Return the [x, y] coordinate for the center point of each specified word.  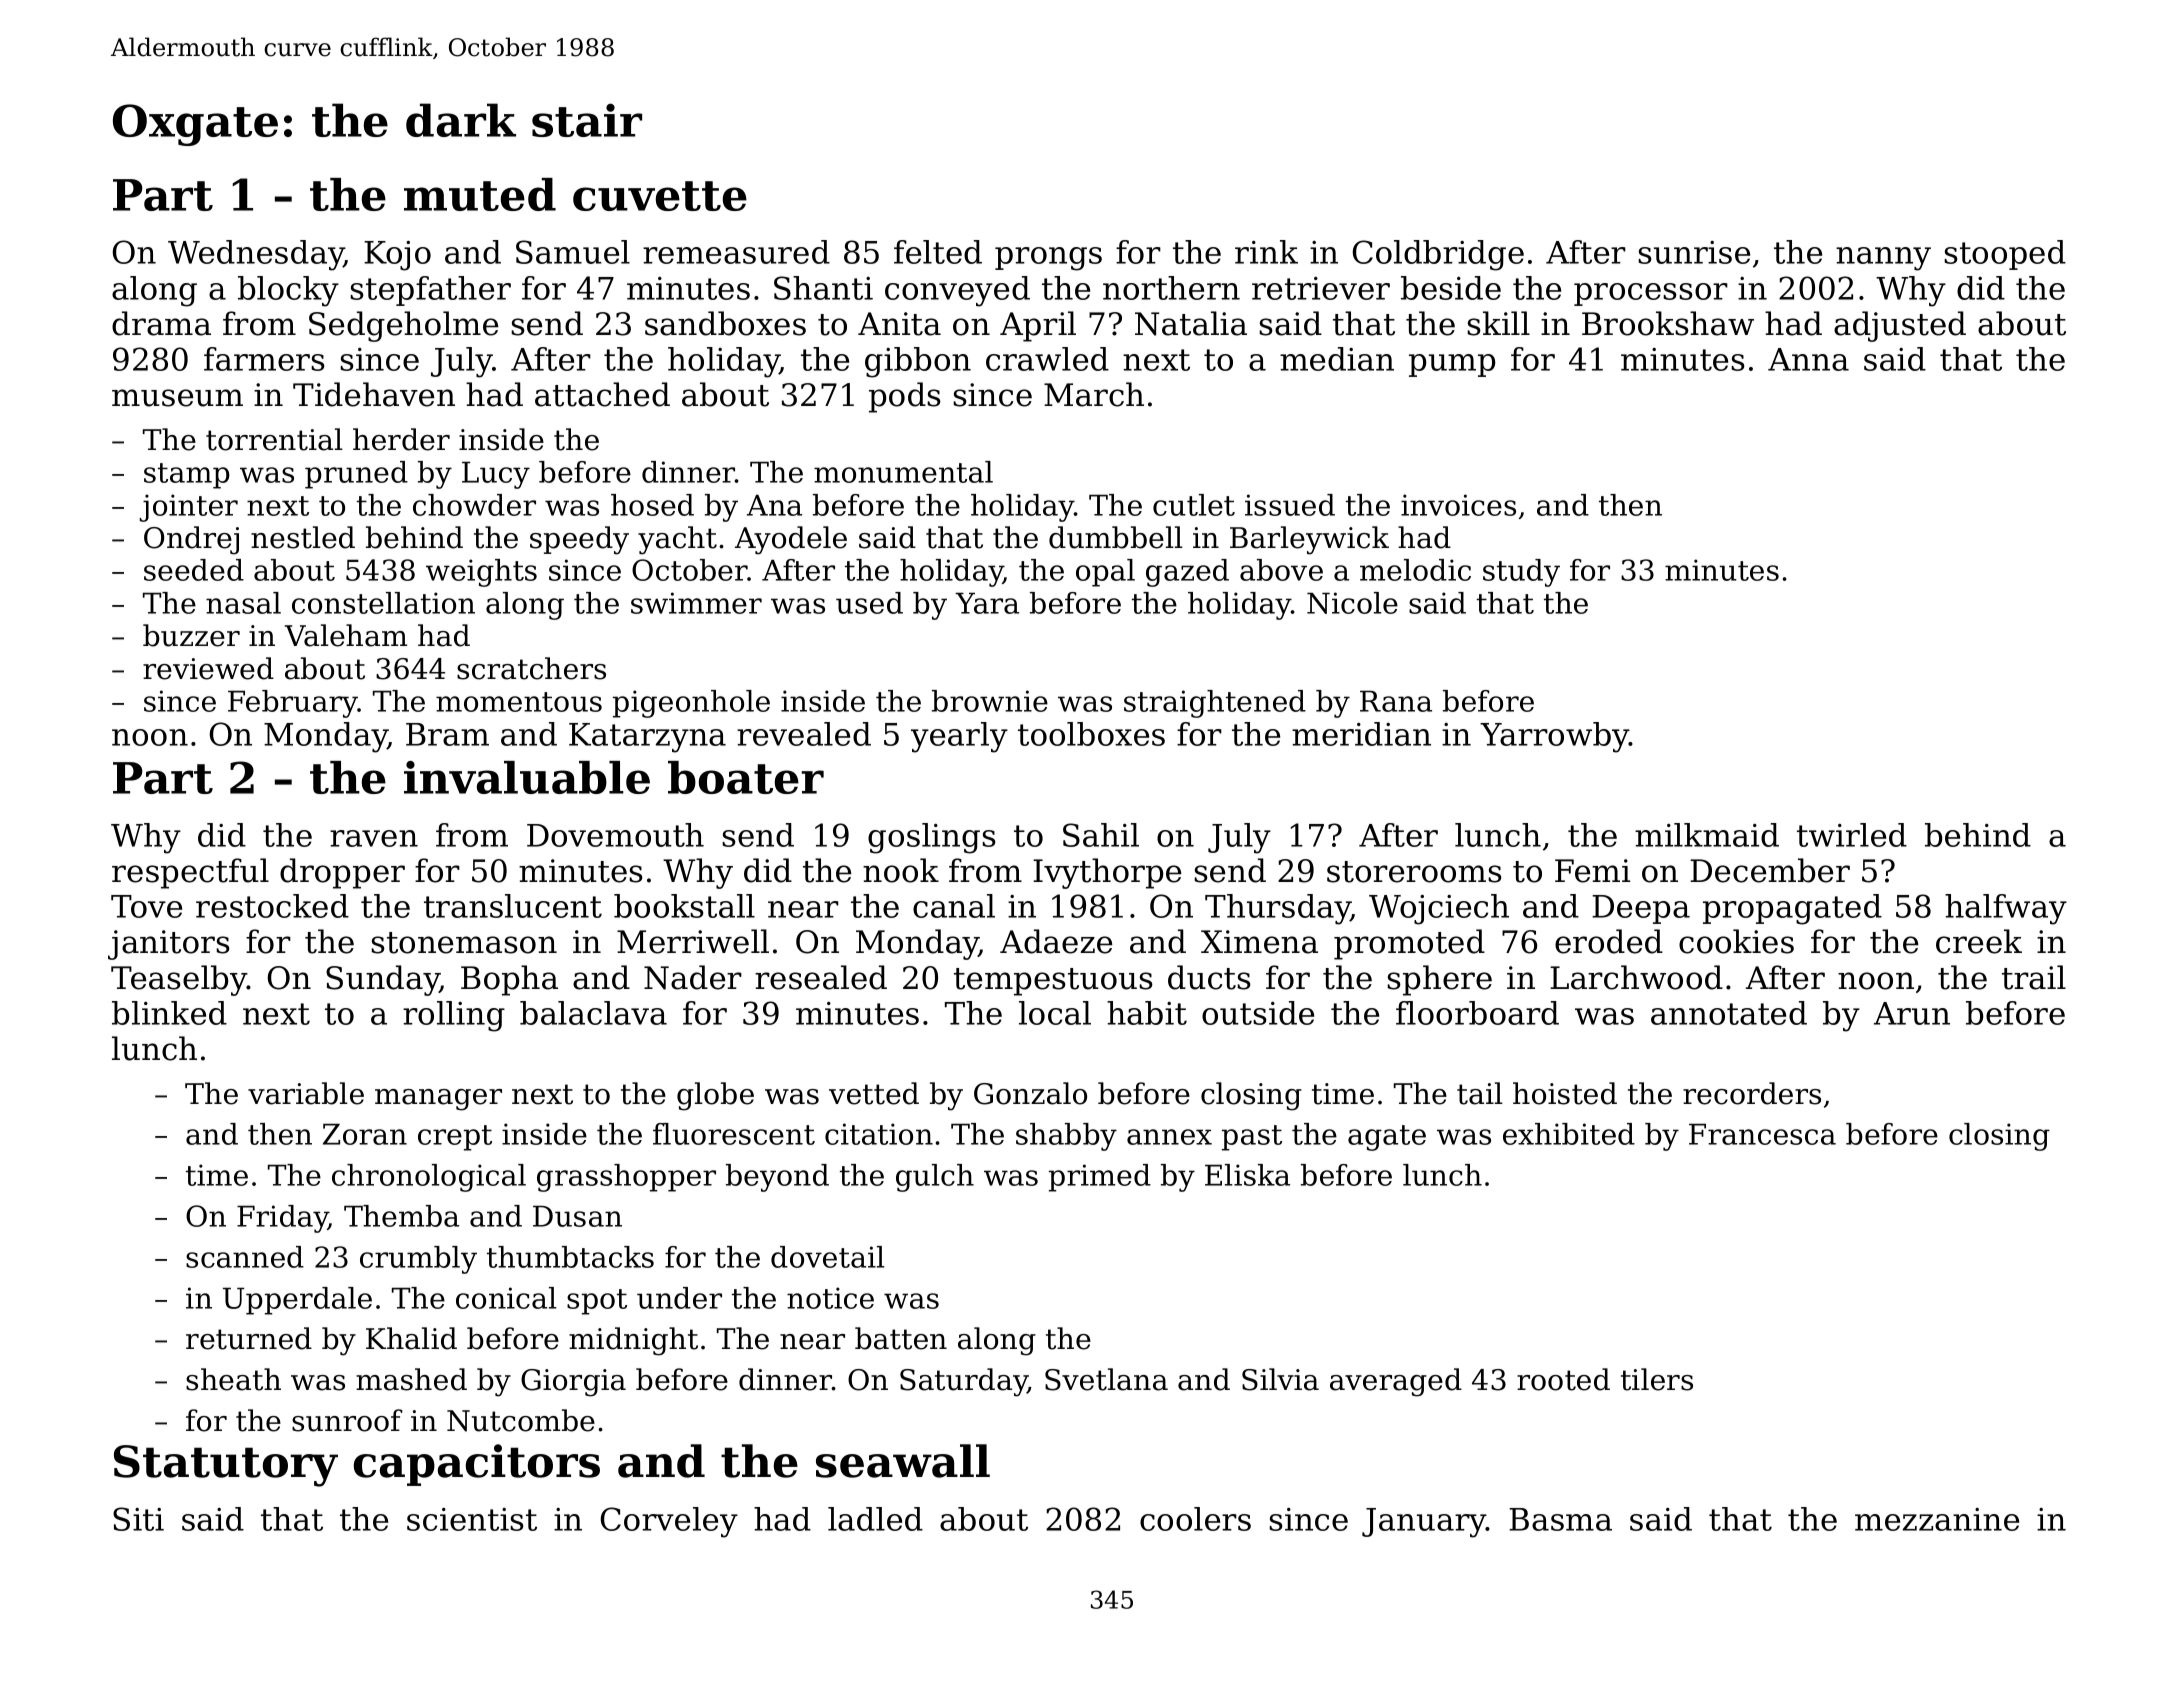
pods [905, 397]
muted [480, 194]
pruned [356, 475]
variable [306, 1093]
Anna [1808, 359]
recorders [1752, 1093]
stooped [2005, 255]
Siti [138, 1519]
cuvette [660, 196]
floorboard [1477, 1013]
